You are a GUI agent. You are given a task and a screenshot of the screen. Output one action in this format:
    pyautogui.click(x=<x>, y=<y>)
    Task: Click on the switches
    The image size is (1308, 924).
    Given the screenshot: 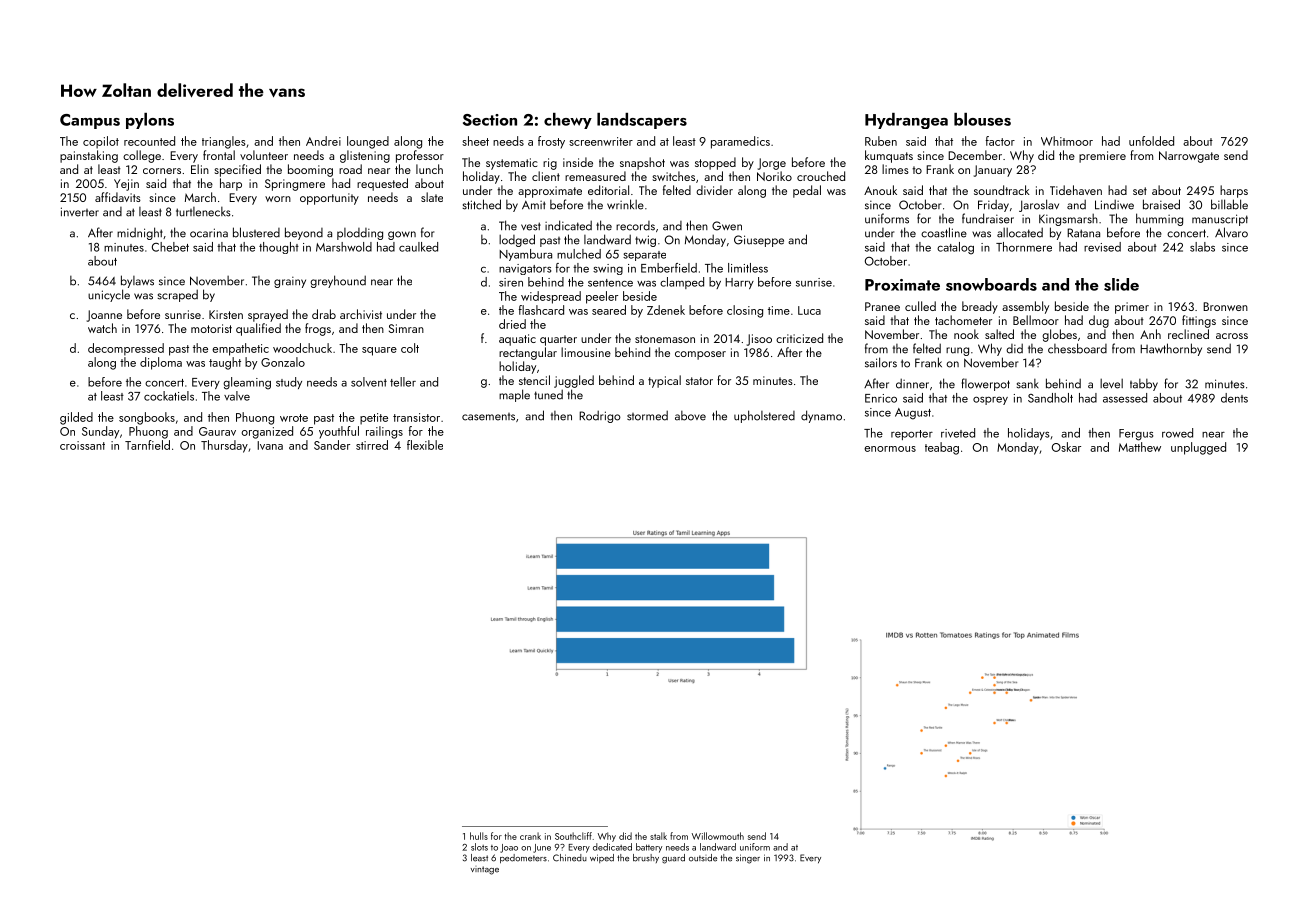 What is the action you would take?
    pyautogui.click(x=673, y=176)
